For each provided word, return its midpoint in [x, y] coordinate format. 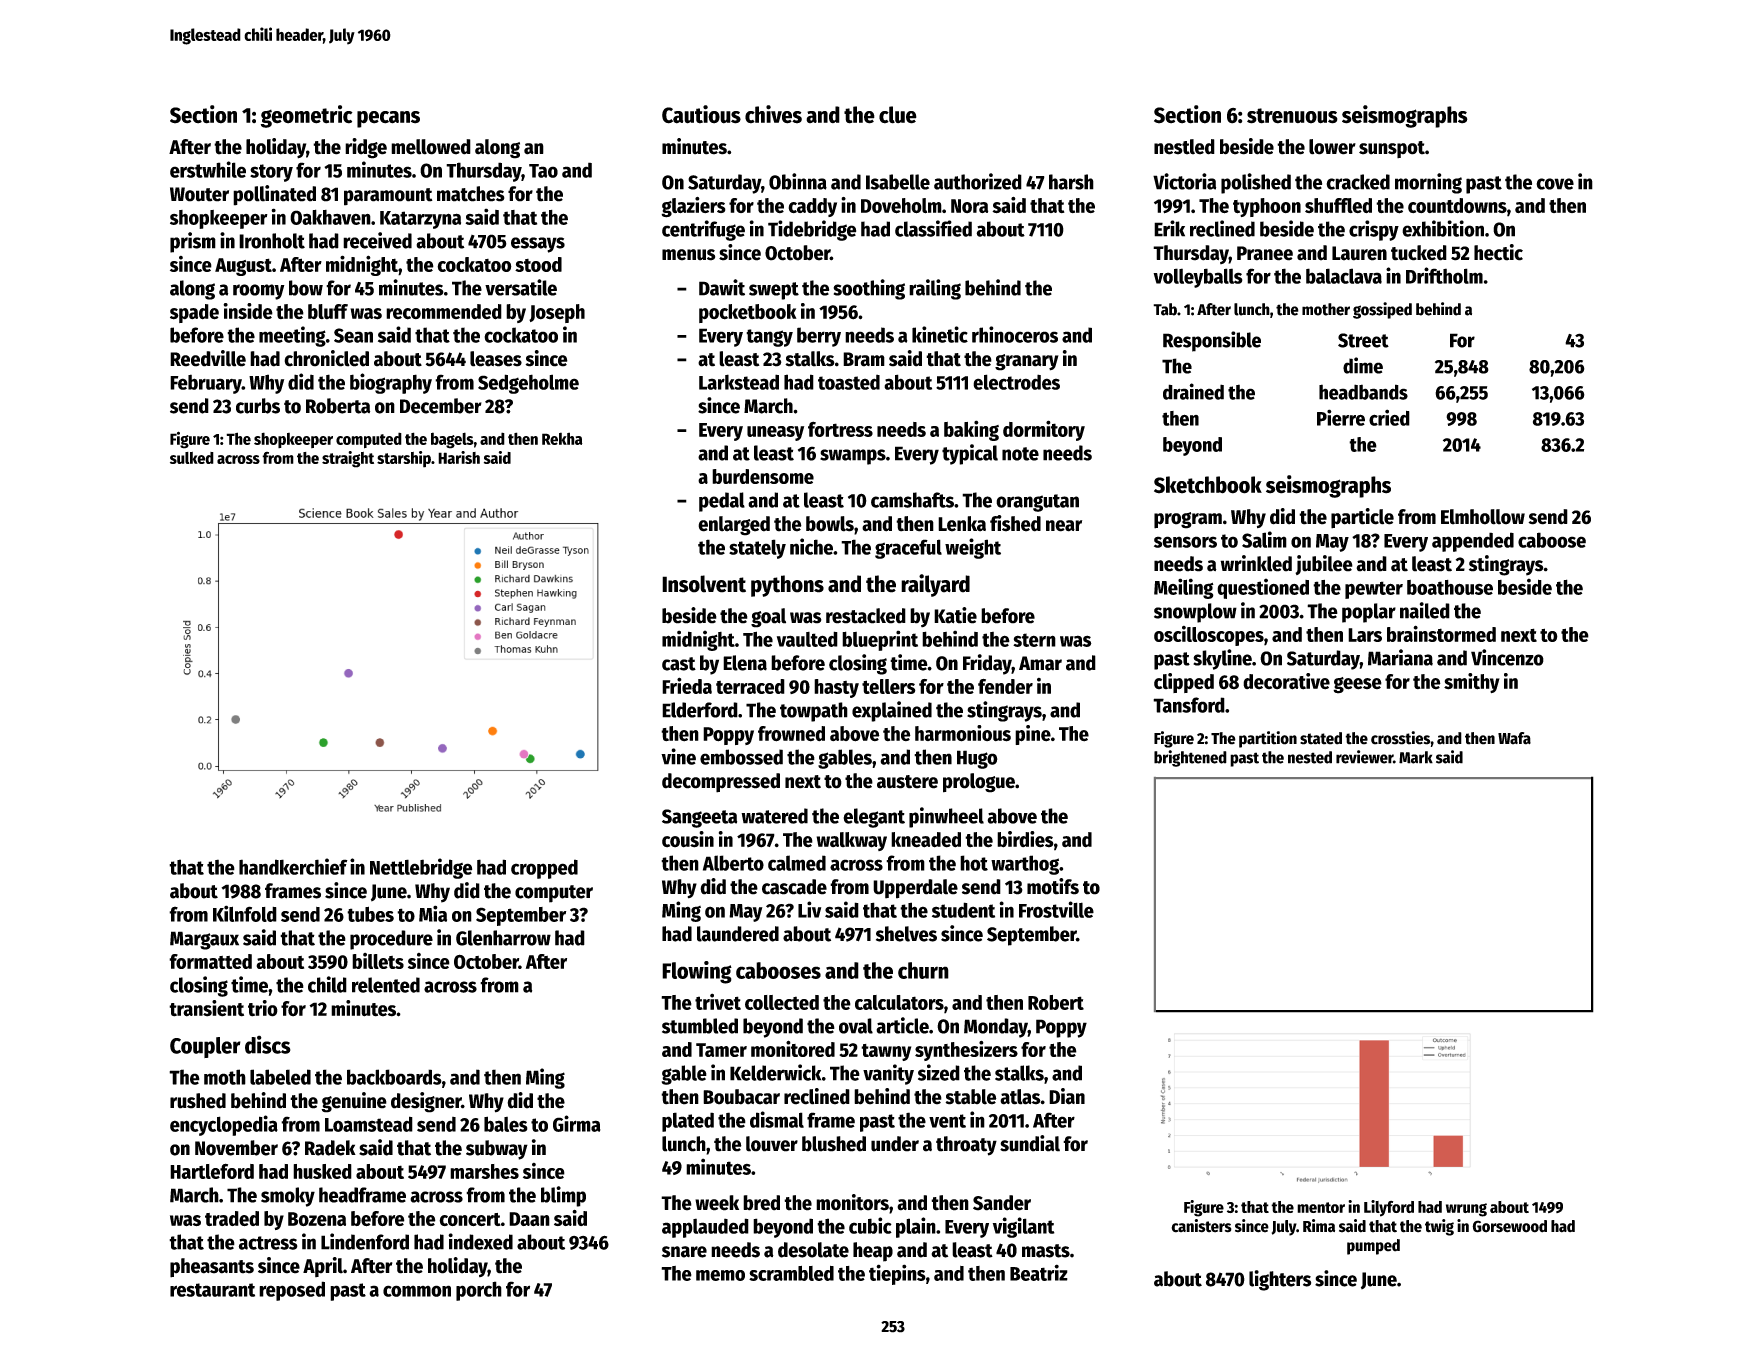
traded [232, 1218]
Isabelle [898, 182]
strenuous [1292, 116]
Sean [353, 335]
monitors [852, 1202]
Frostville [1056, 909]
